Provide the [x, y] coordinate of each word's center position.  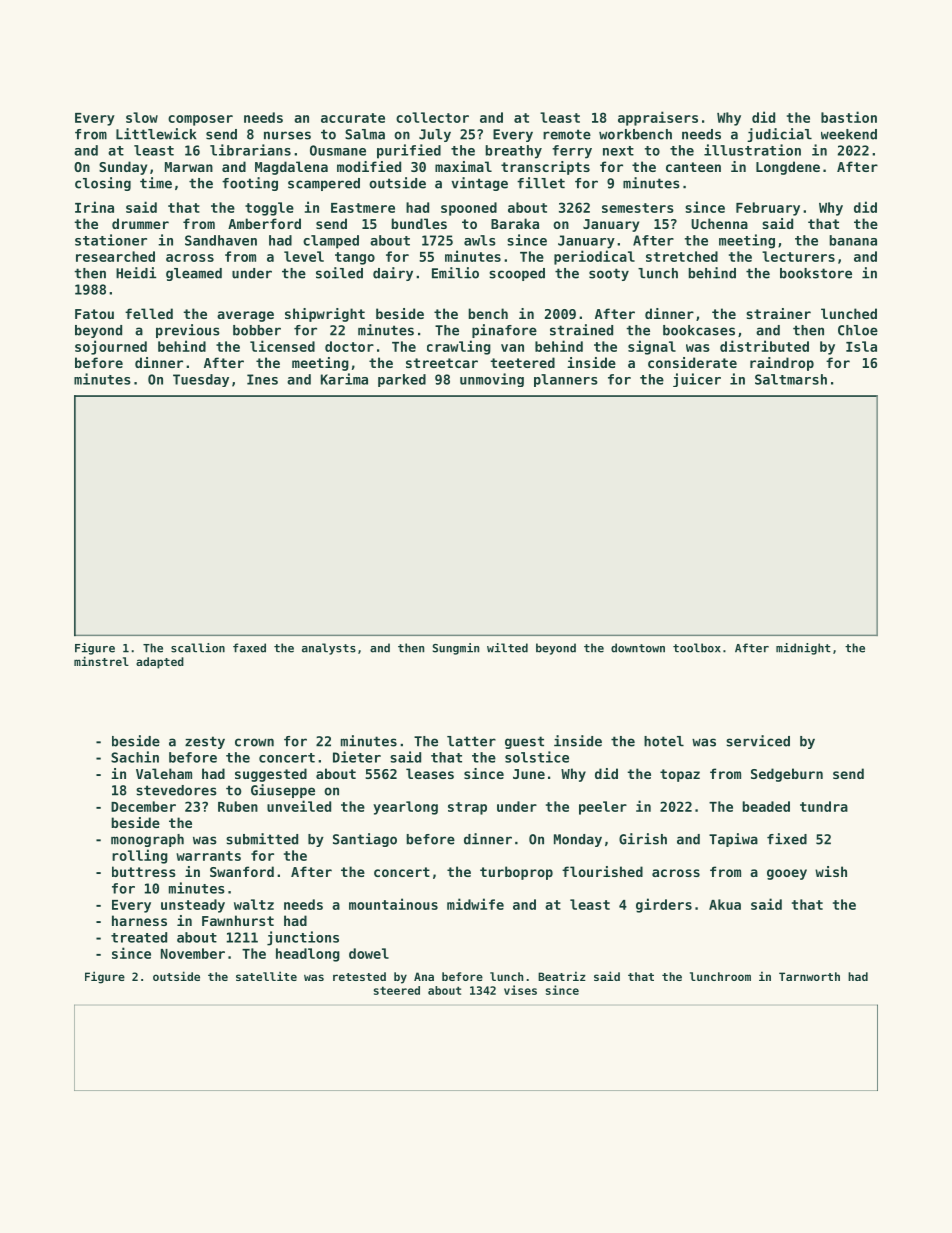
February [768, 209]
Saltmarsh [791, 379]
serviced [758, 741]
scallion [198, 648]
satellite [266, 976]
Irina [94, 207]
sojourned [111, 347]
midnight [803, 649]
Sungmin [456, 649]
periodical [594, 257]
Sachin [135, 757]
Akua [725, 904]
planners [566, 380]
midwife [475, 904]
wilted [507, 648]
